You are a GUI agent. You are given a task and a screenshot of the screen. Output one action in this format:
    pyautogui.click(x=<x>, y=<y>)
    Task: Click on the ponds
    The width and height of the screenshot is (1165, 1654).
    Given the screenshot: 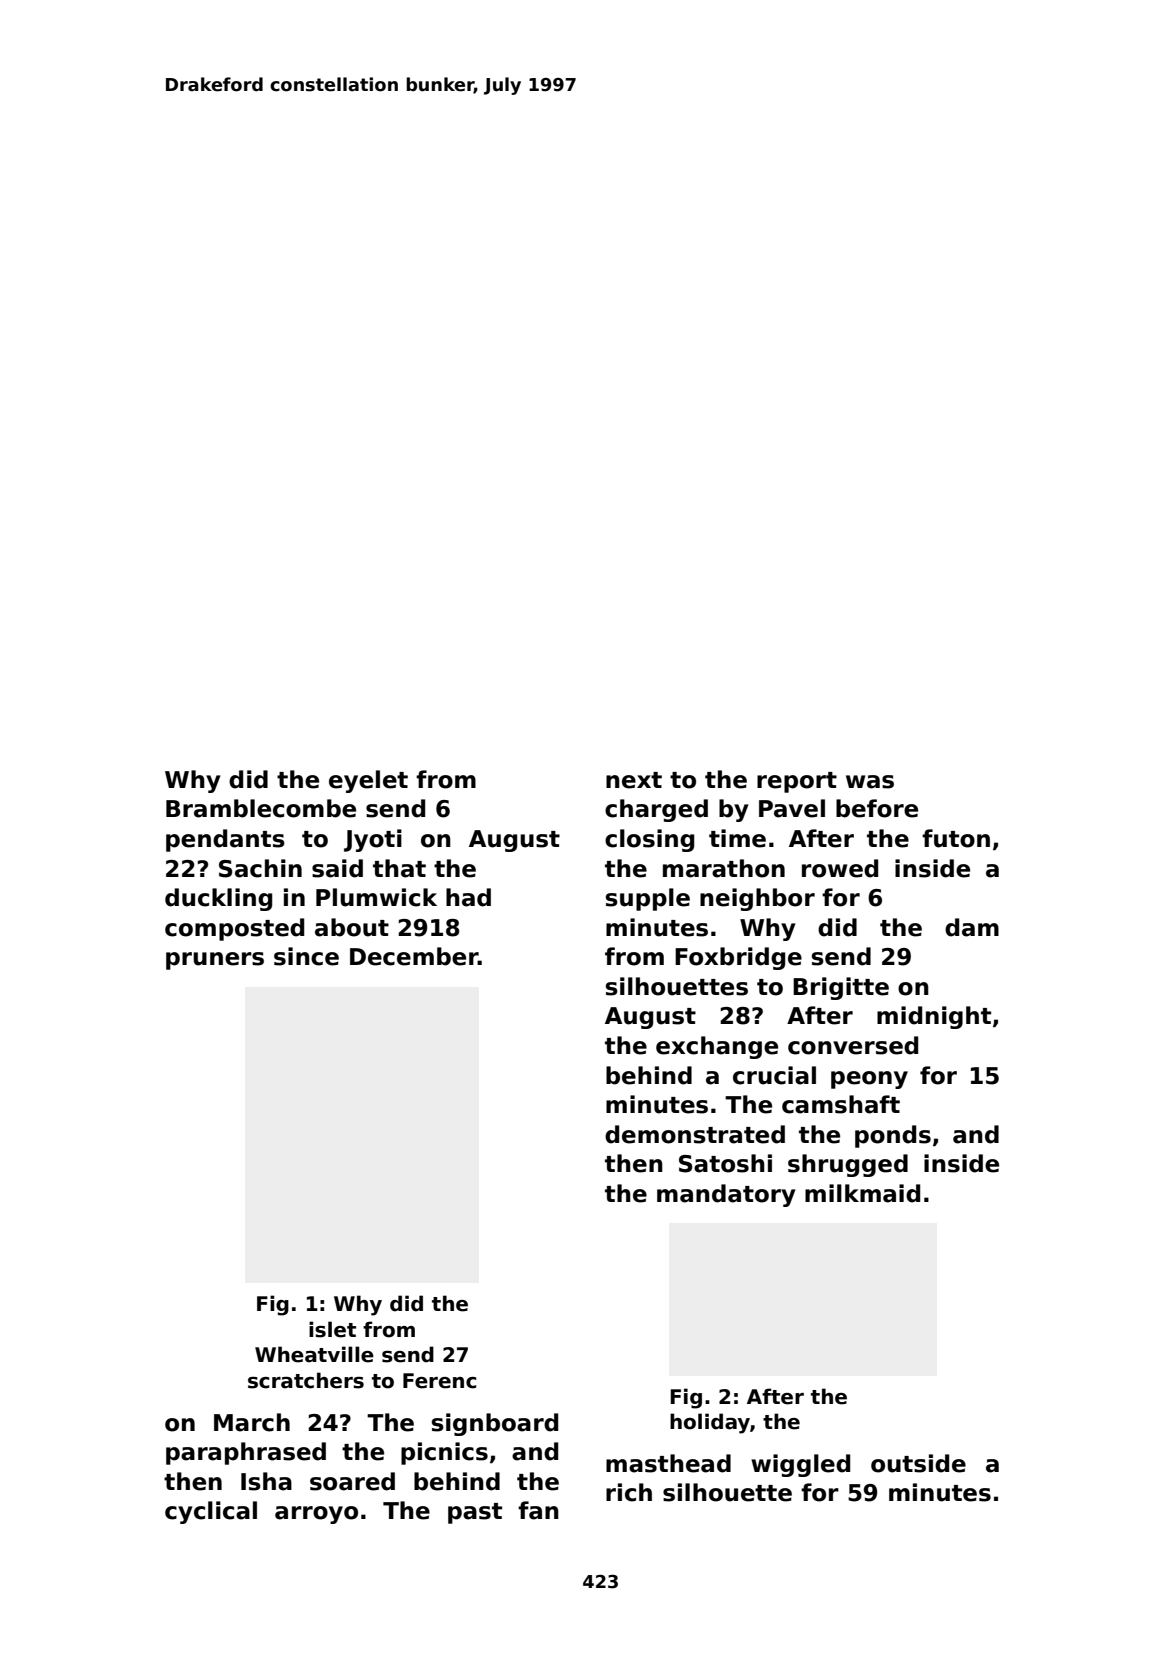 What is the action you would take?
    pyautogui.click(x=893, y=1136)
